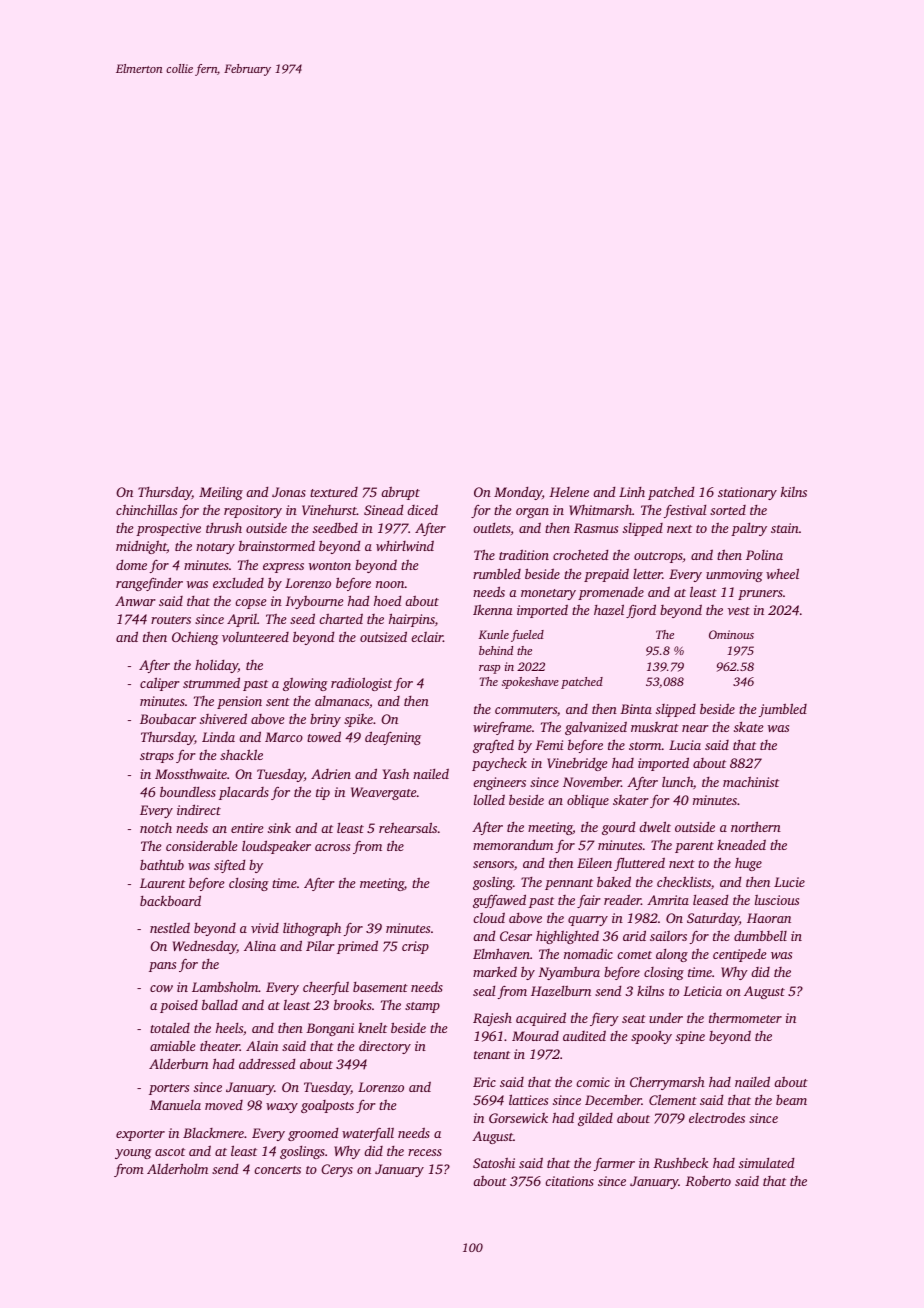  Describe the element at coordinates (177, 1168) in the page. I see `Alderholm` at that location.
